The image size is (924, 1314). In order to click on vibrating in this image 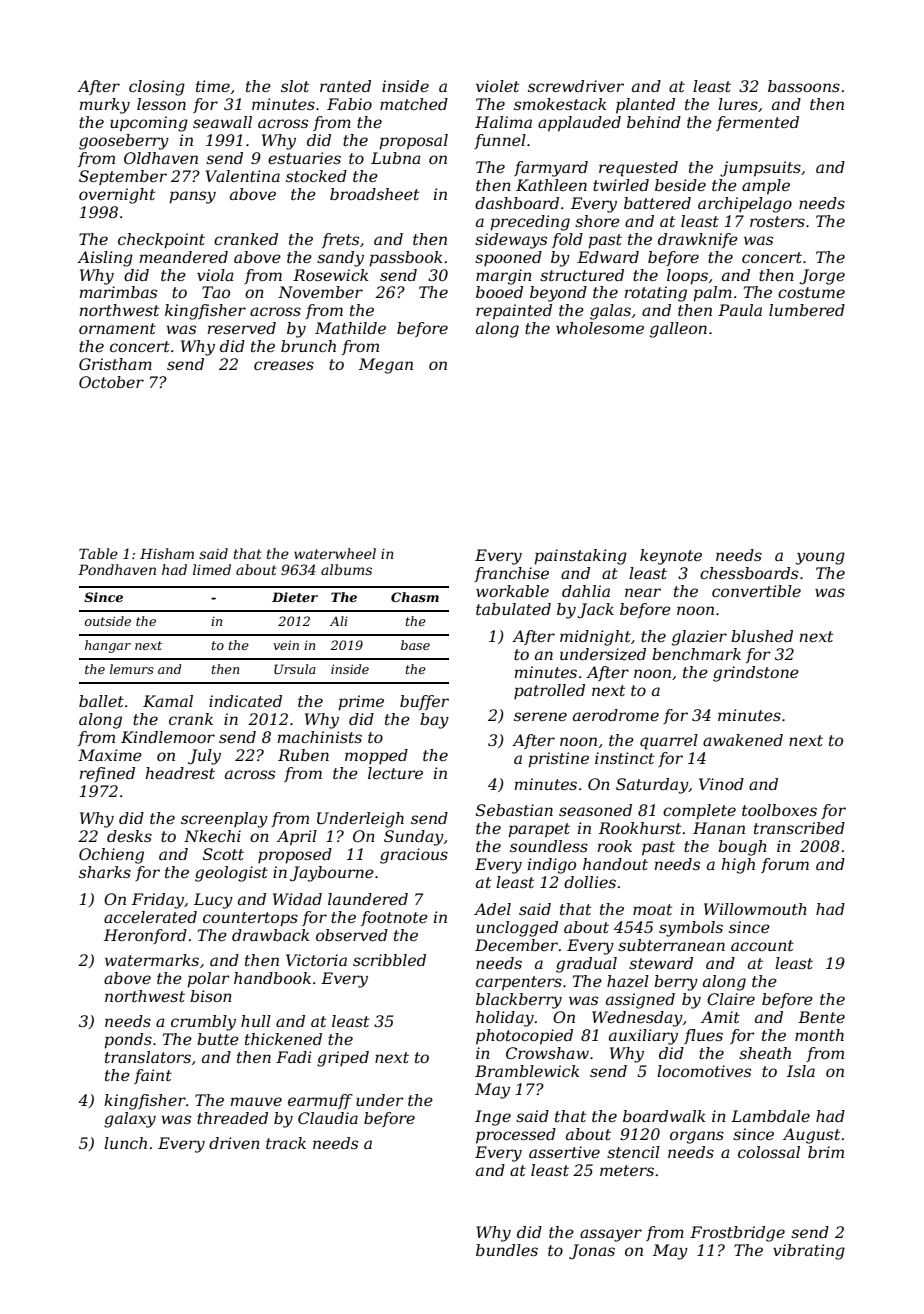, I will do `click(809, 1252)`.
